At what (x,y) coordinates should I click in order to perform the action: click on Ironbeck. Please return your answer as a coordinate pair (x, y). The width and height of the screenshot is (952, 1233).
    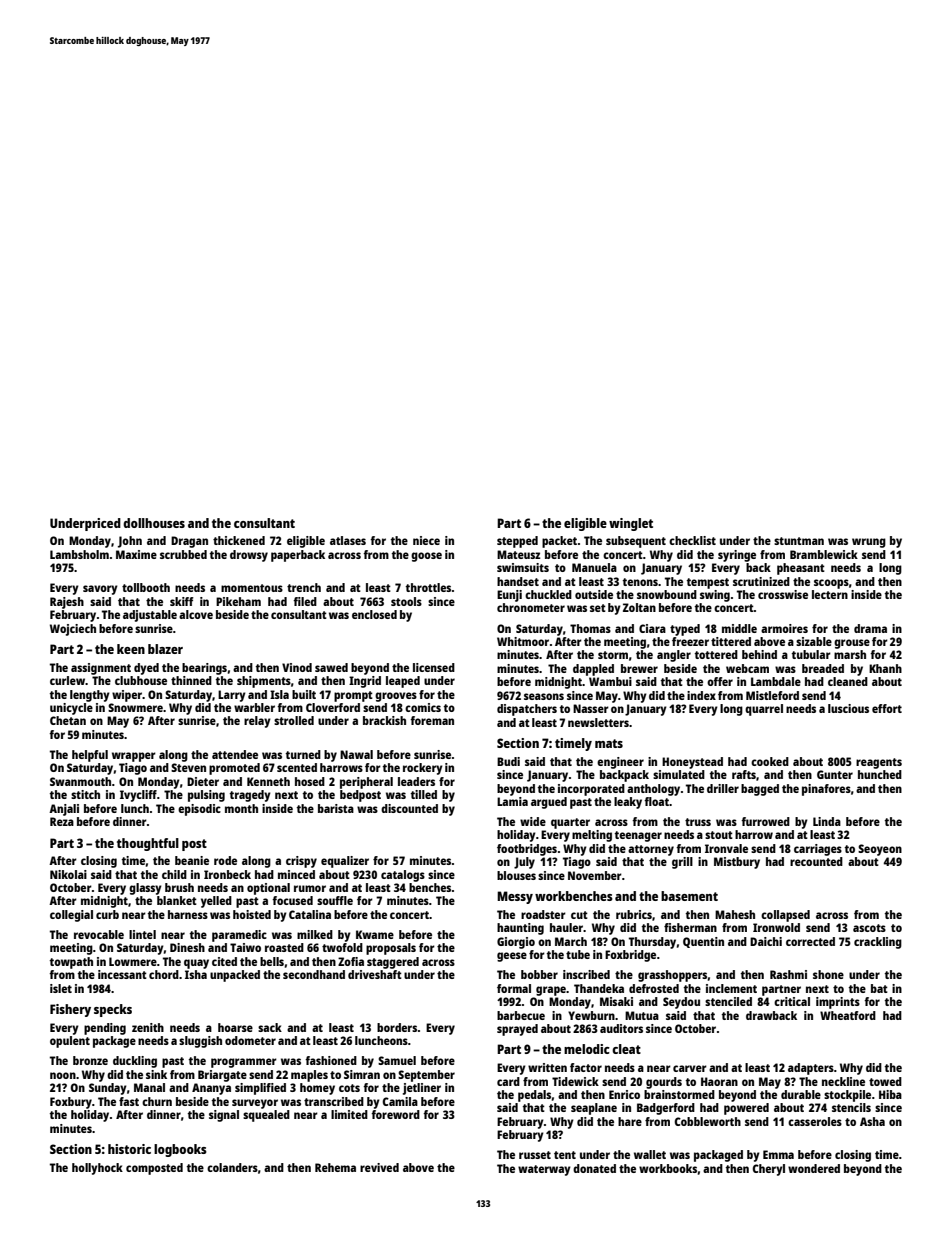
    Looking at the image, I should click on (227, 874).
